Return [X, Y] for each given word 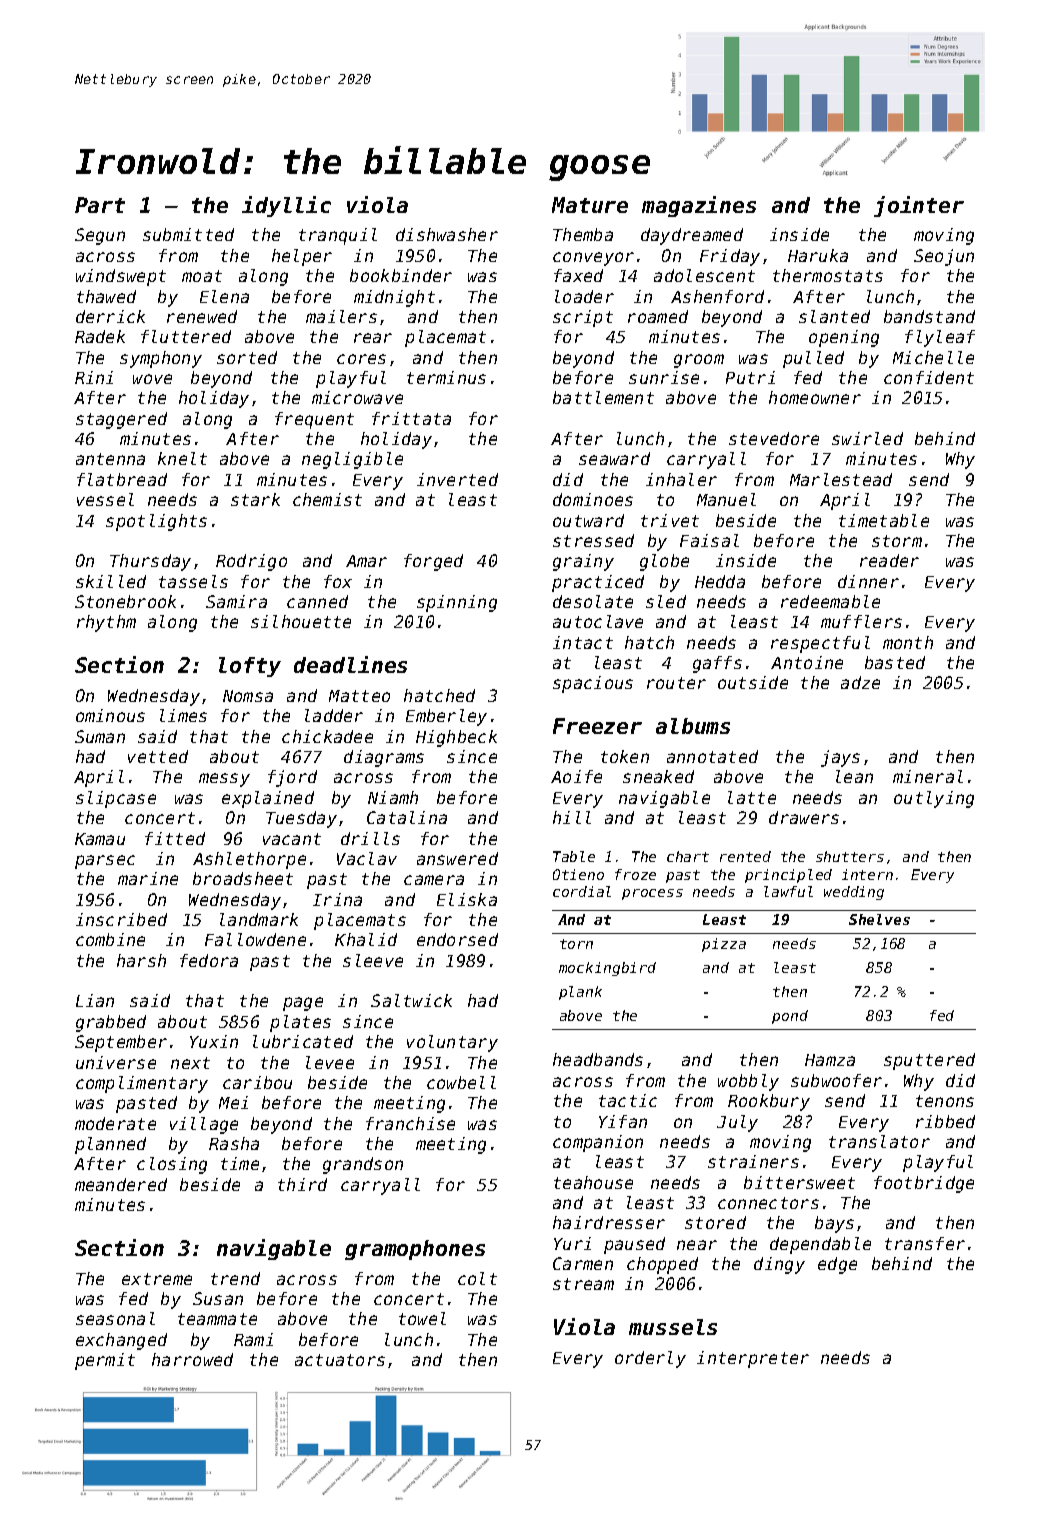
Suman [100, 736]
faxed [578, 275]
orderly [650, 1359]
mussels [673, 1327]
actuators [340, 1360]
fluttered [186, 336]
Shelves [879, 919]
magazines [699, 206]
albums [693, 726]
